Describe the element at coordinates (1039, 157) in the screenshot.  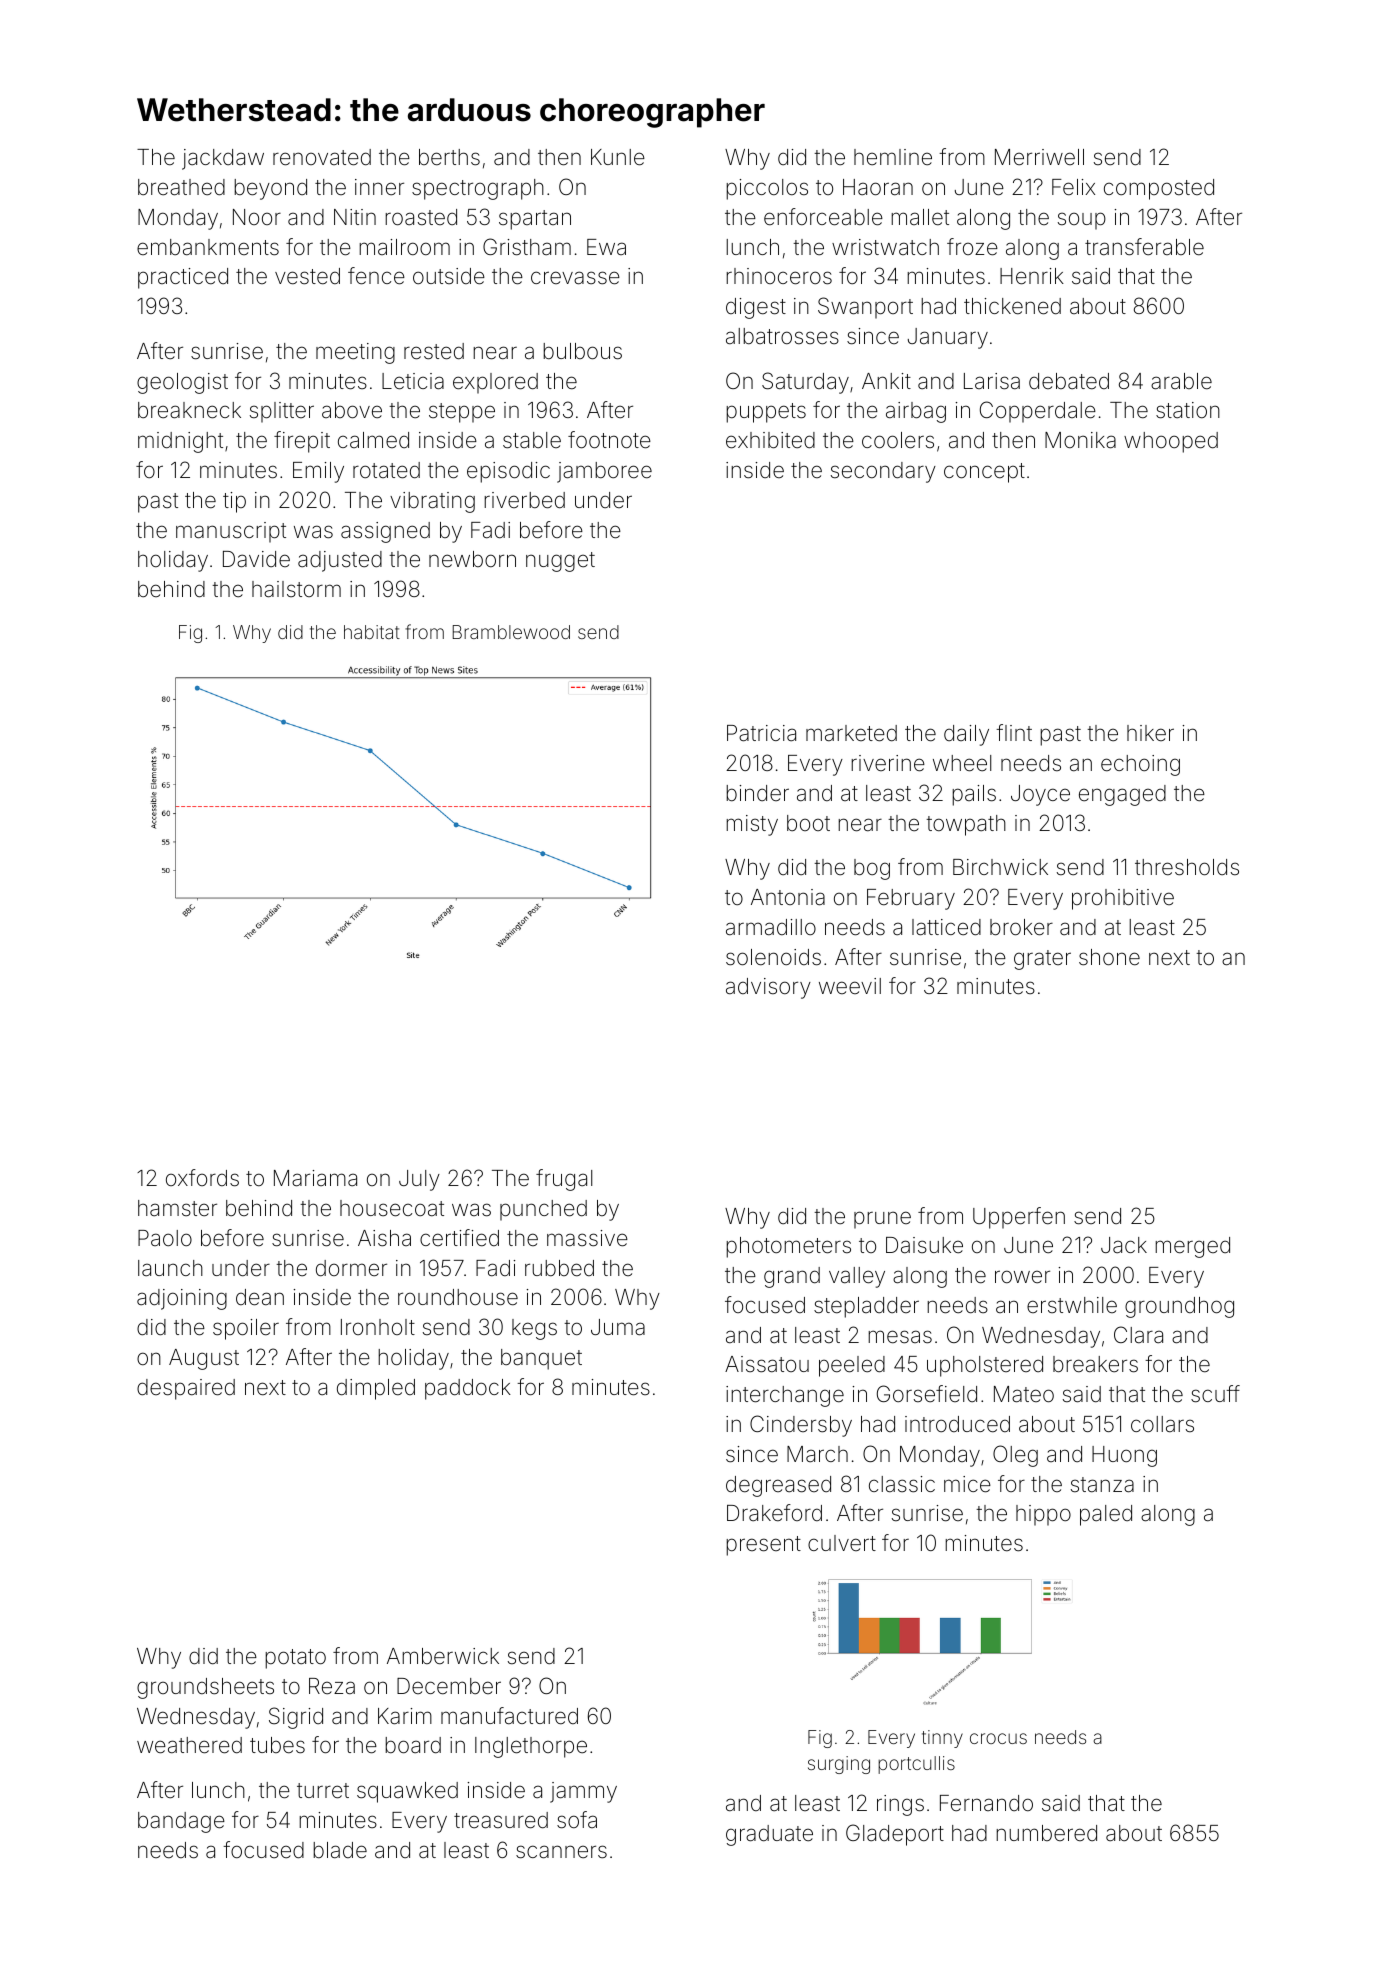
I see `Merriwell` at that location.
